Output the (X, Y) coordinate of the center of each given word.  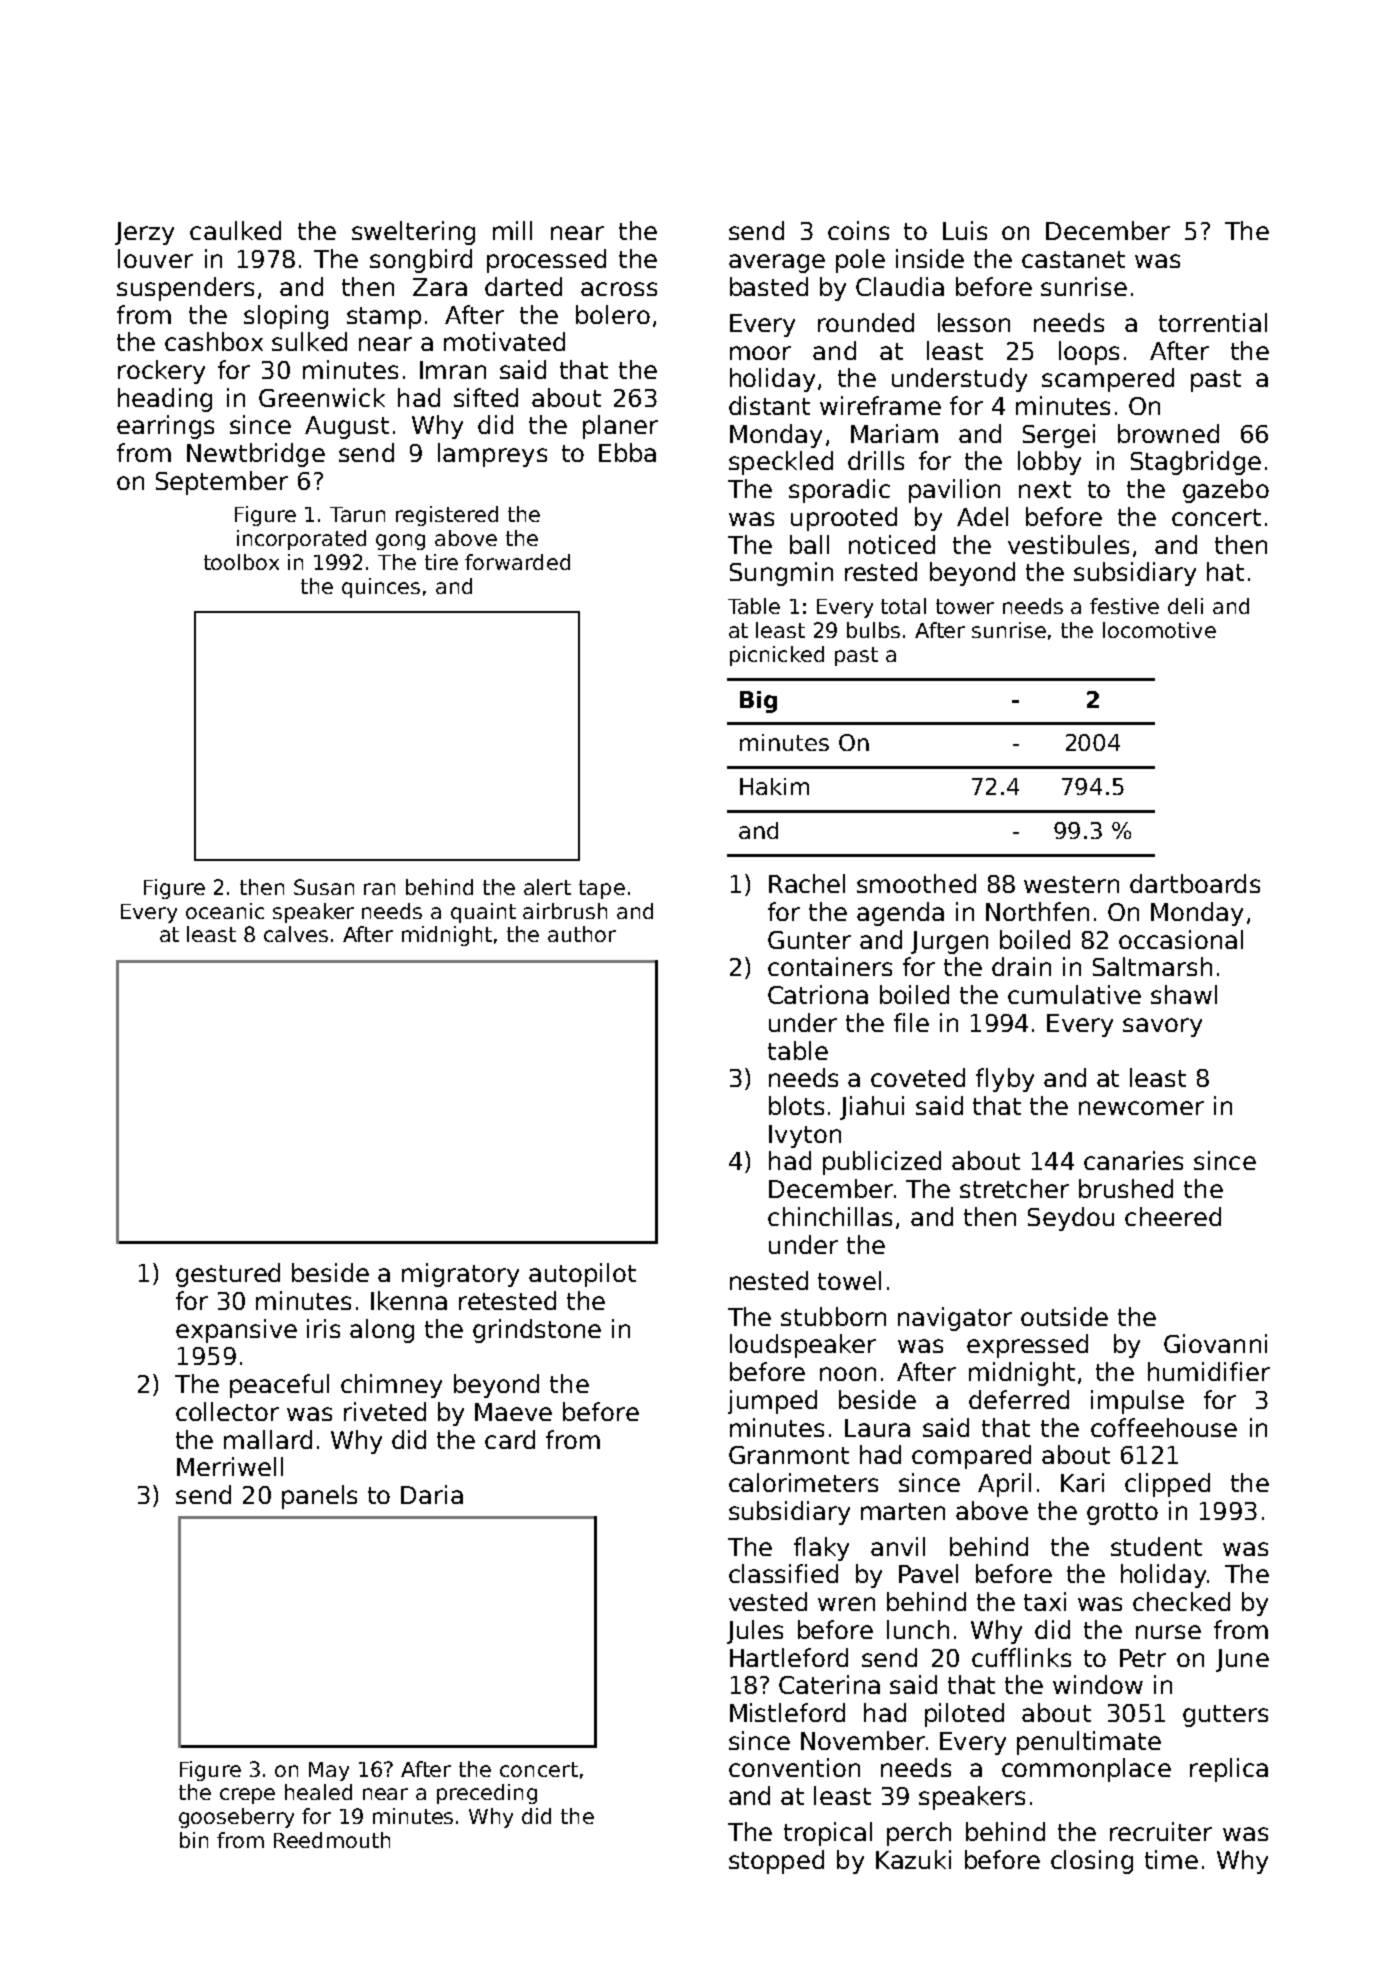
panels (319, 1497)
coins (858, 230)
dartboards (1195, 883)
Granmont (789, 1455)
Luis (965, 230)
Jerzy (144, 233)
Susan (324, 887)
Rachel (807, 883)
